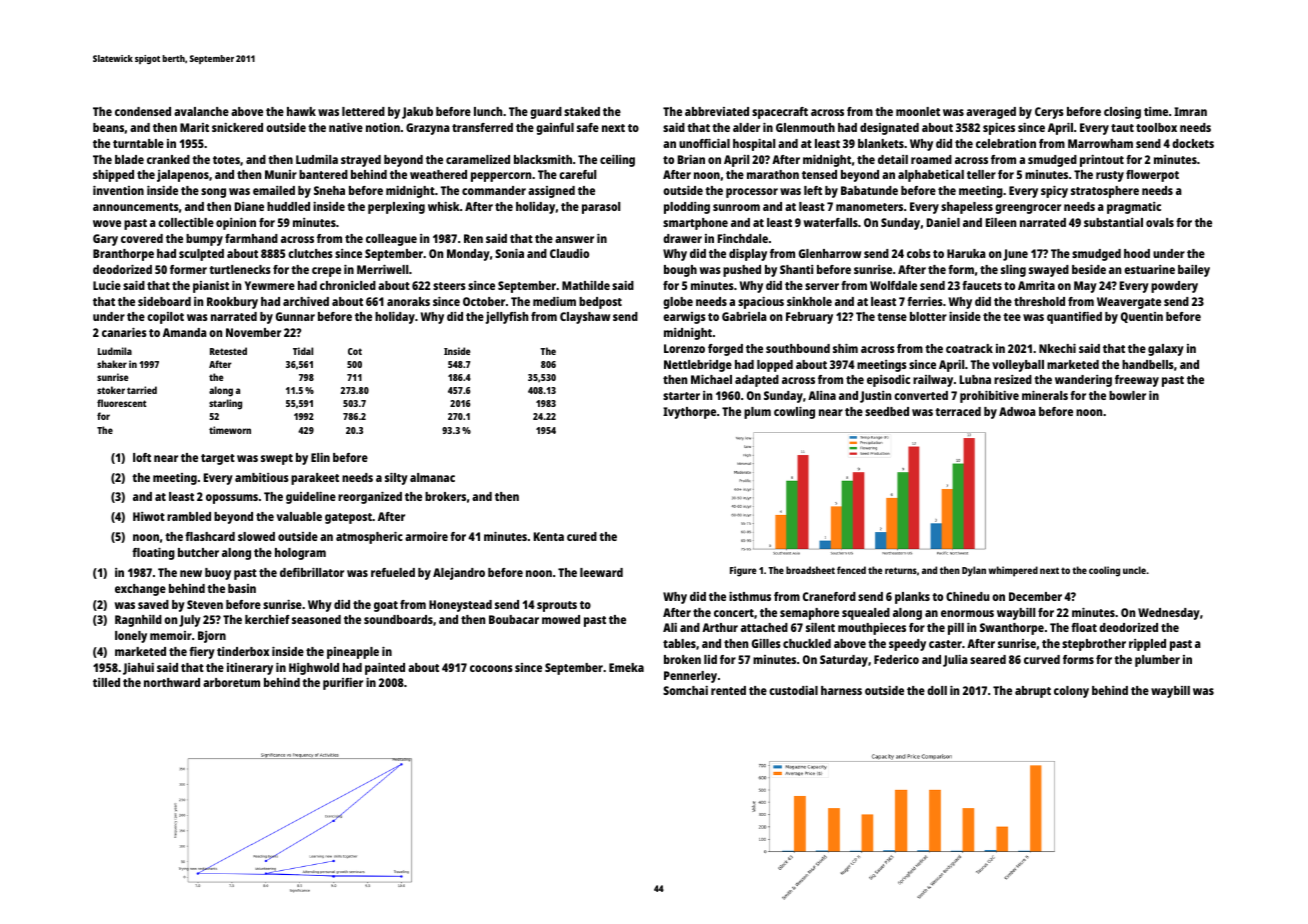  What do you see at coordinates (1190, 111) in the document?
I see `Imran` at bounding box center [1190, 111].
